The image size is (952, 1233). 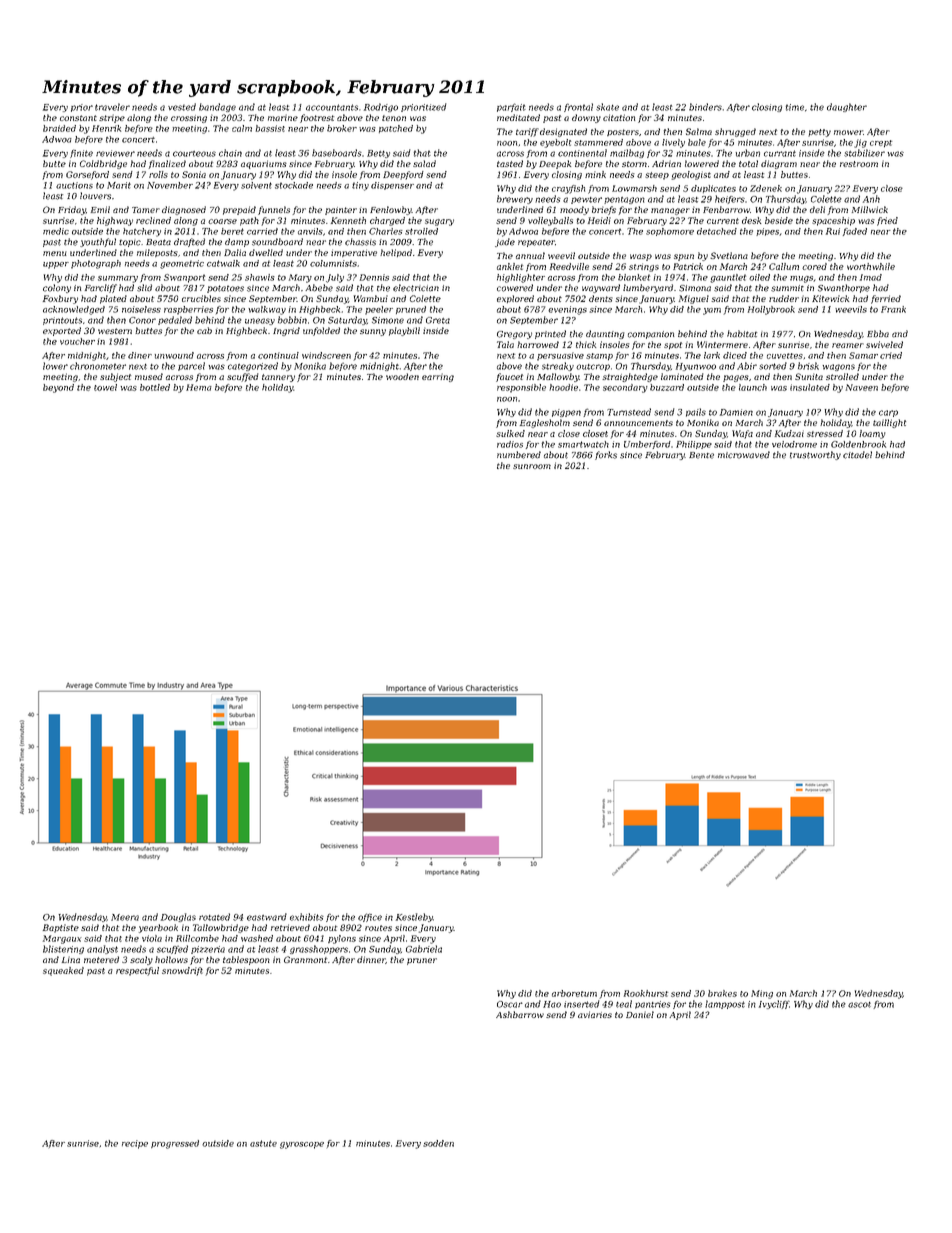 I want to click on sunroom, so click(x=532, y=466).
